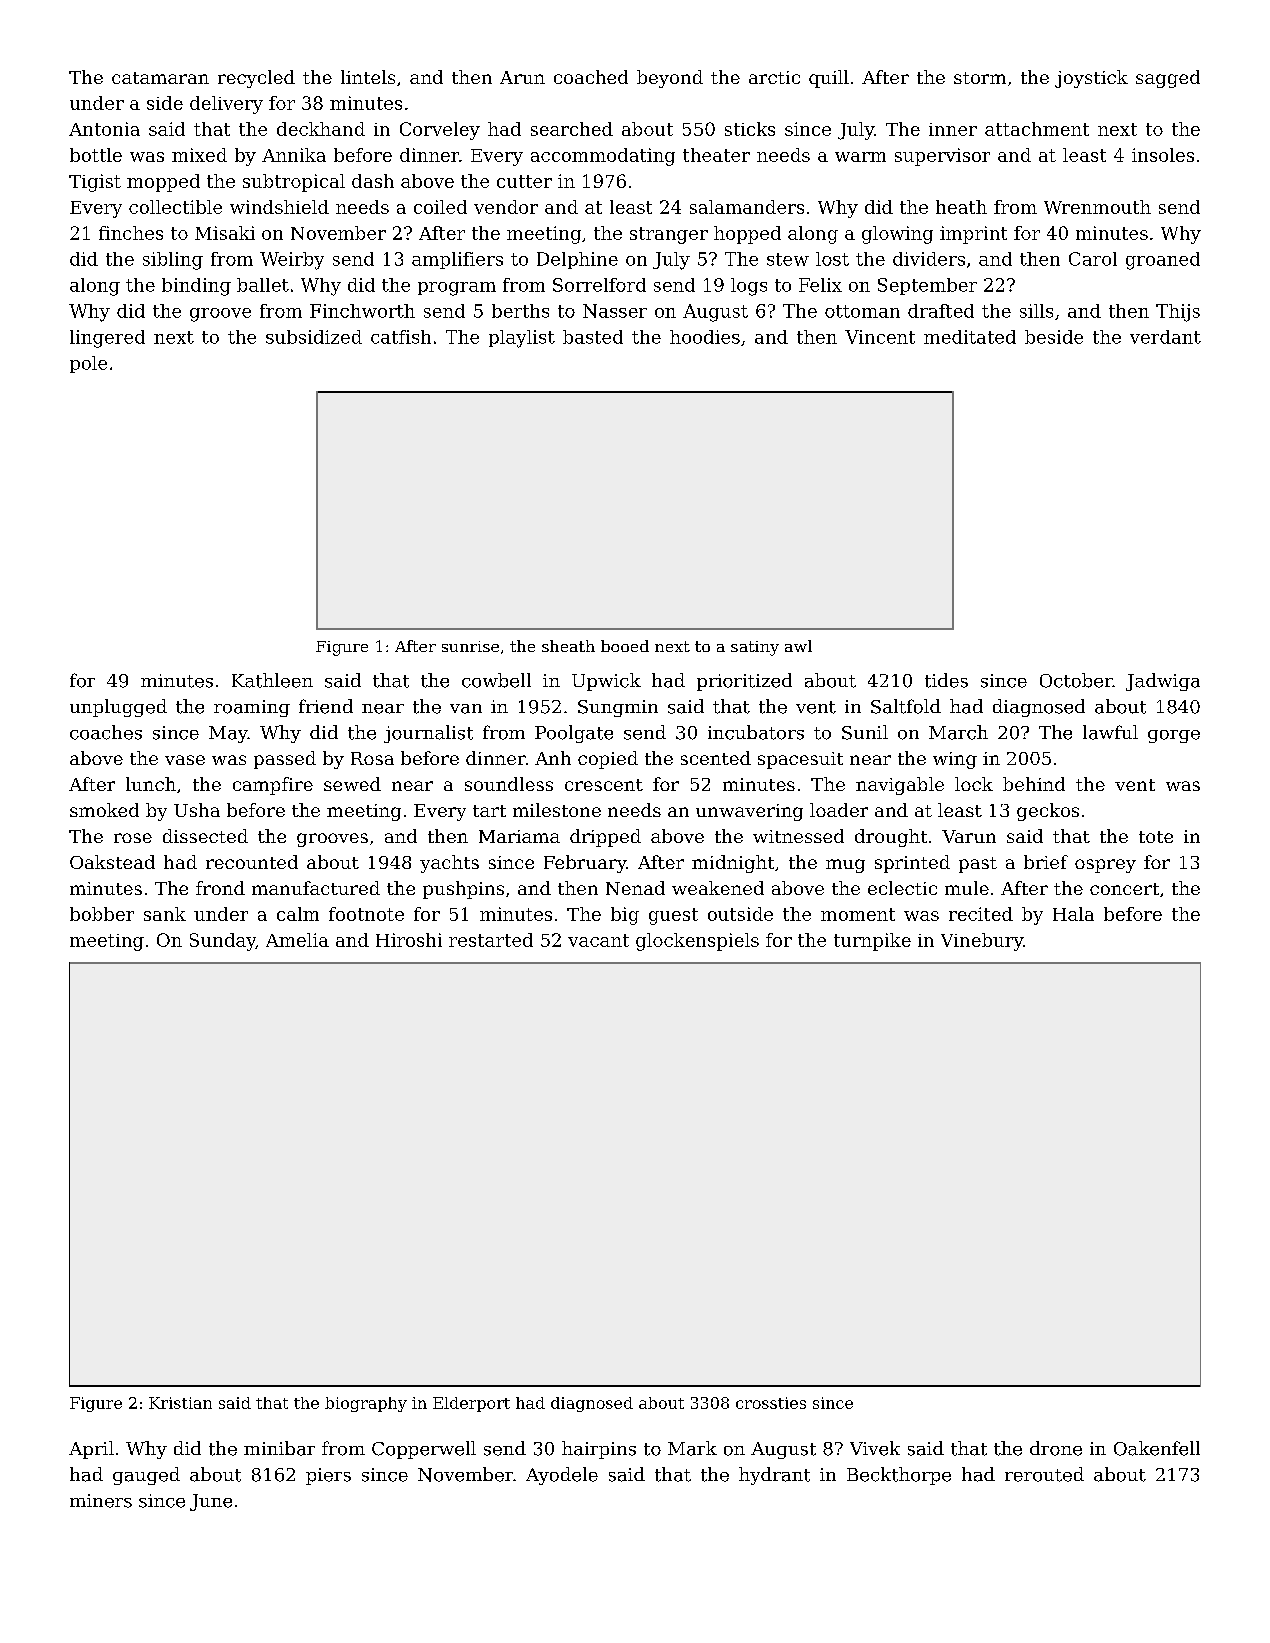 The height and width of the screenshot is (1643, 1270). What do you see at coordinates (900, 786) in the screenshot?
I see `navigable` at bounding box center [900, 786].
